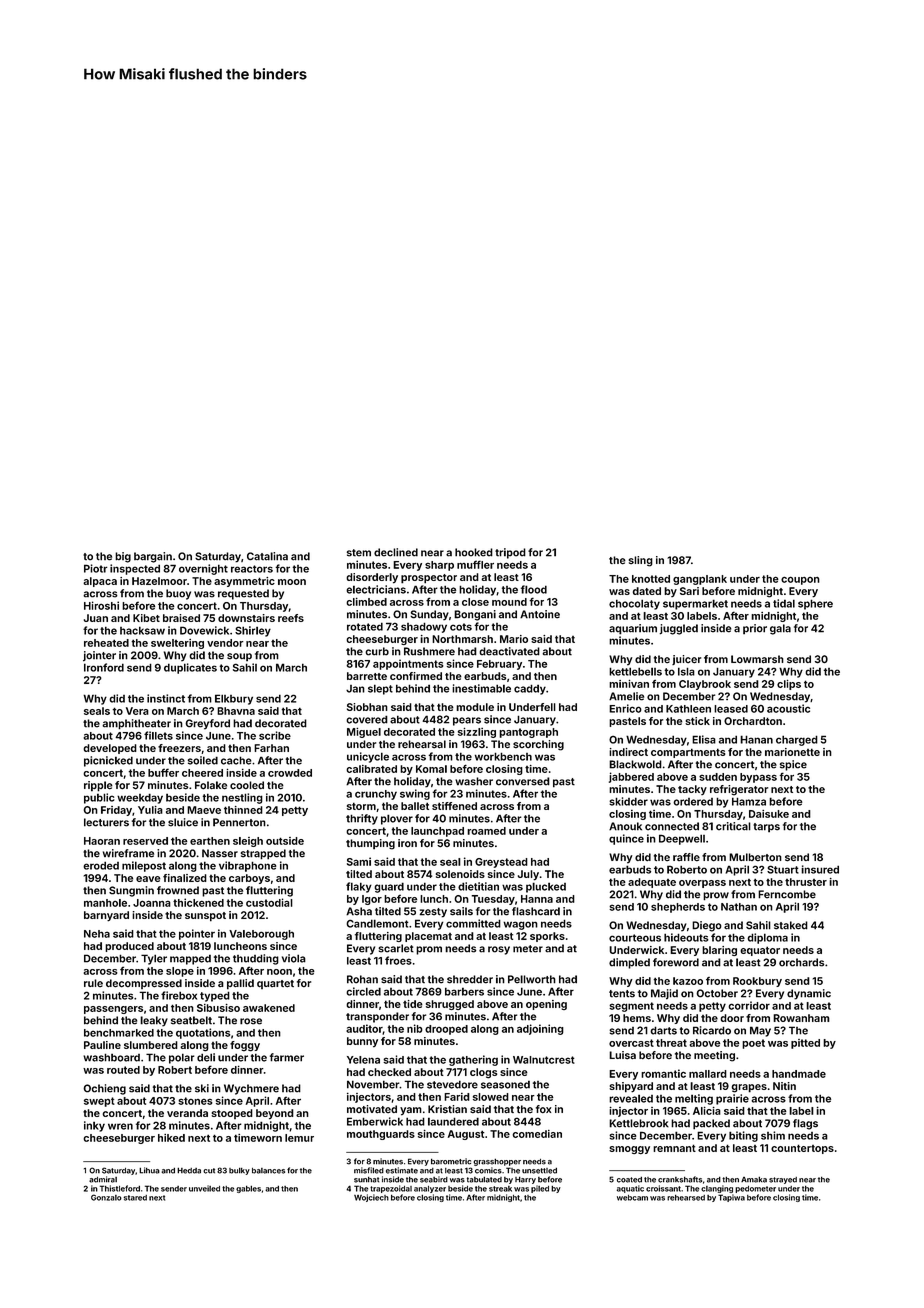 This page has height=1308, width=924. Describe the element at coordinates (787, 894) in the page. I see `Ferncombe` at that location.
